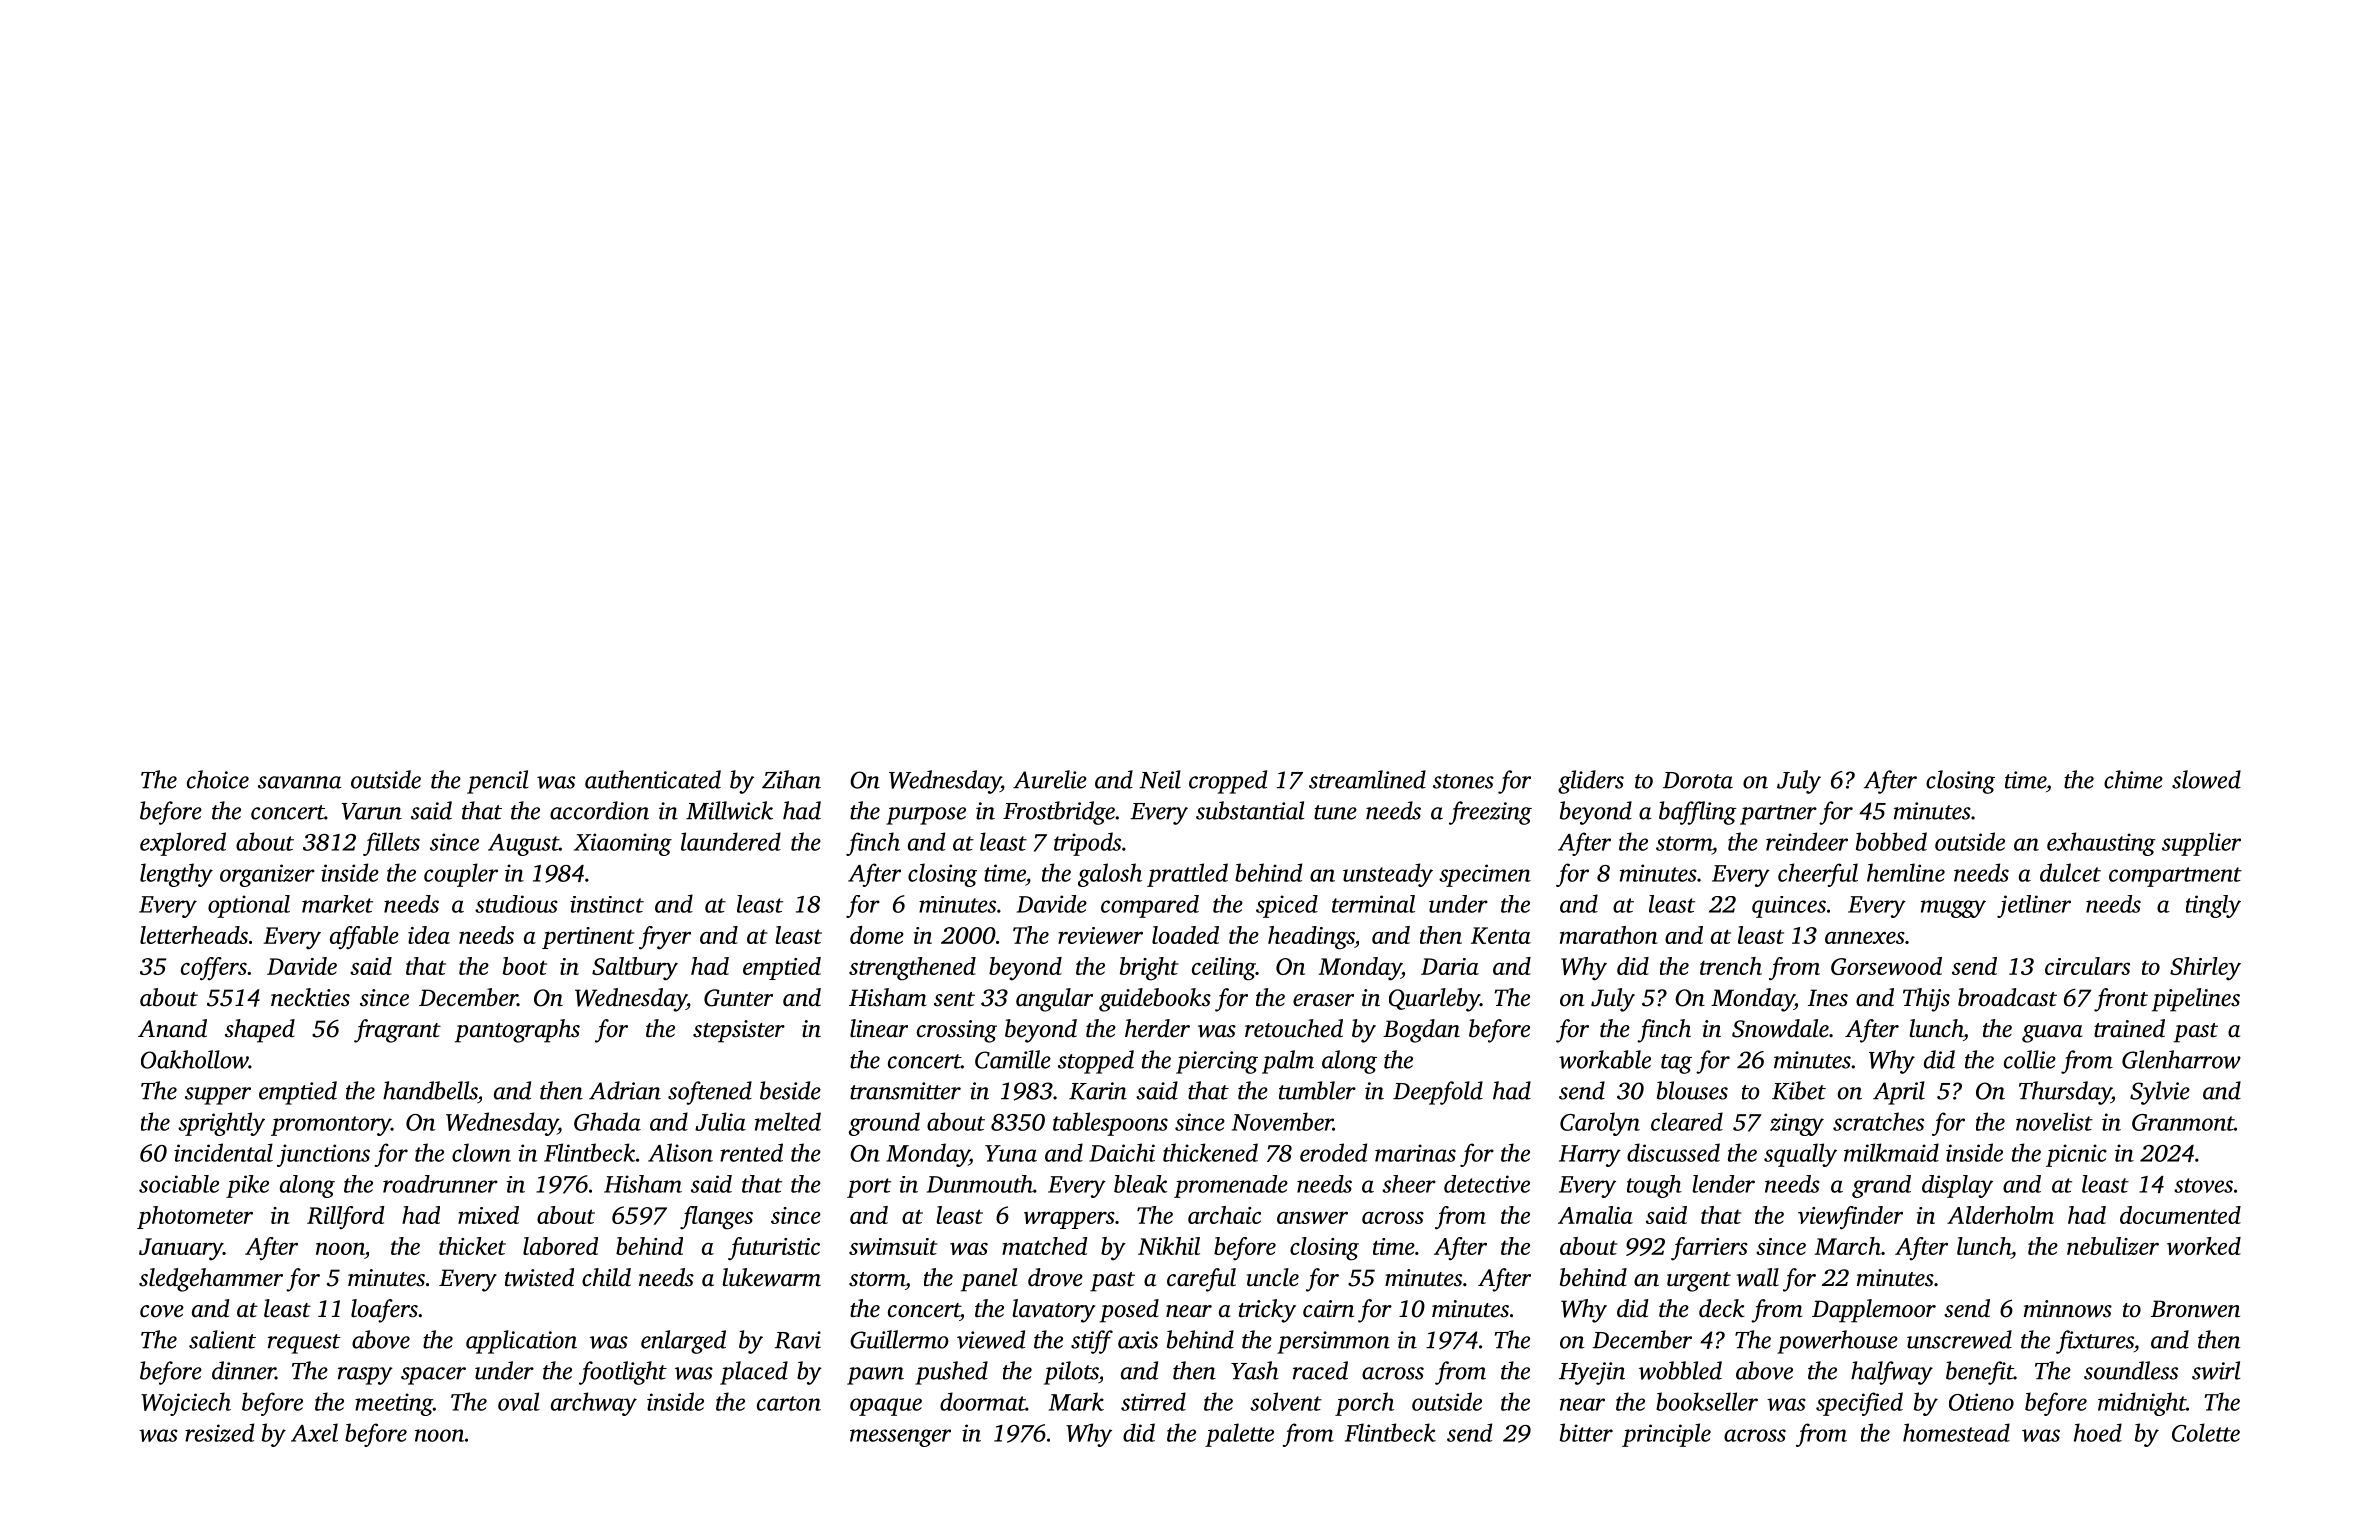  Describe the element at coordinates (519, 1401) in the screenshot. I see `oval` at that location.
